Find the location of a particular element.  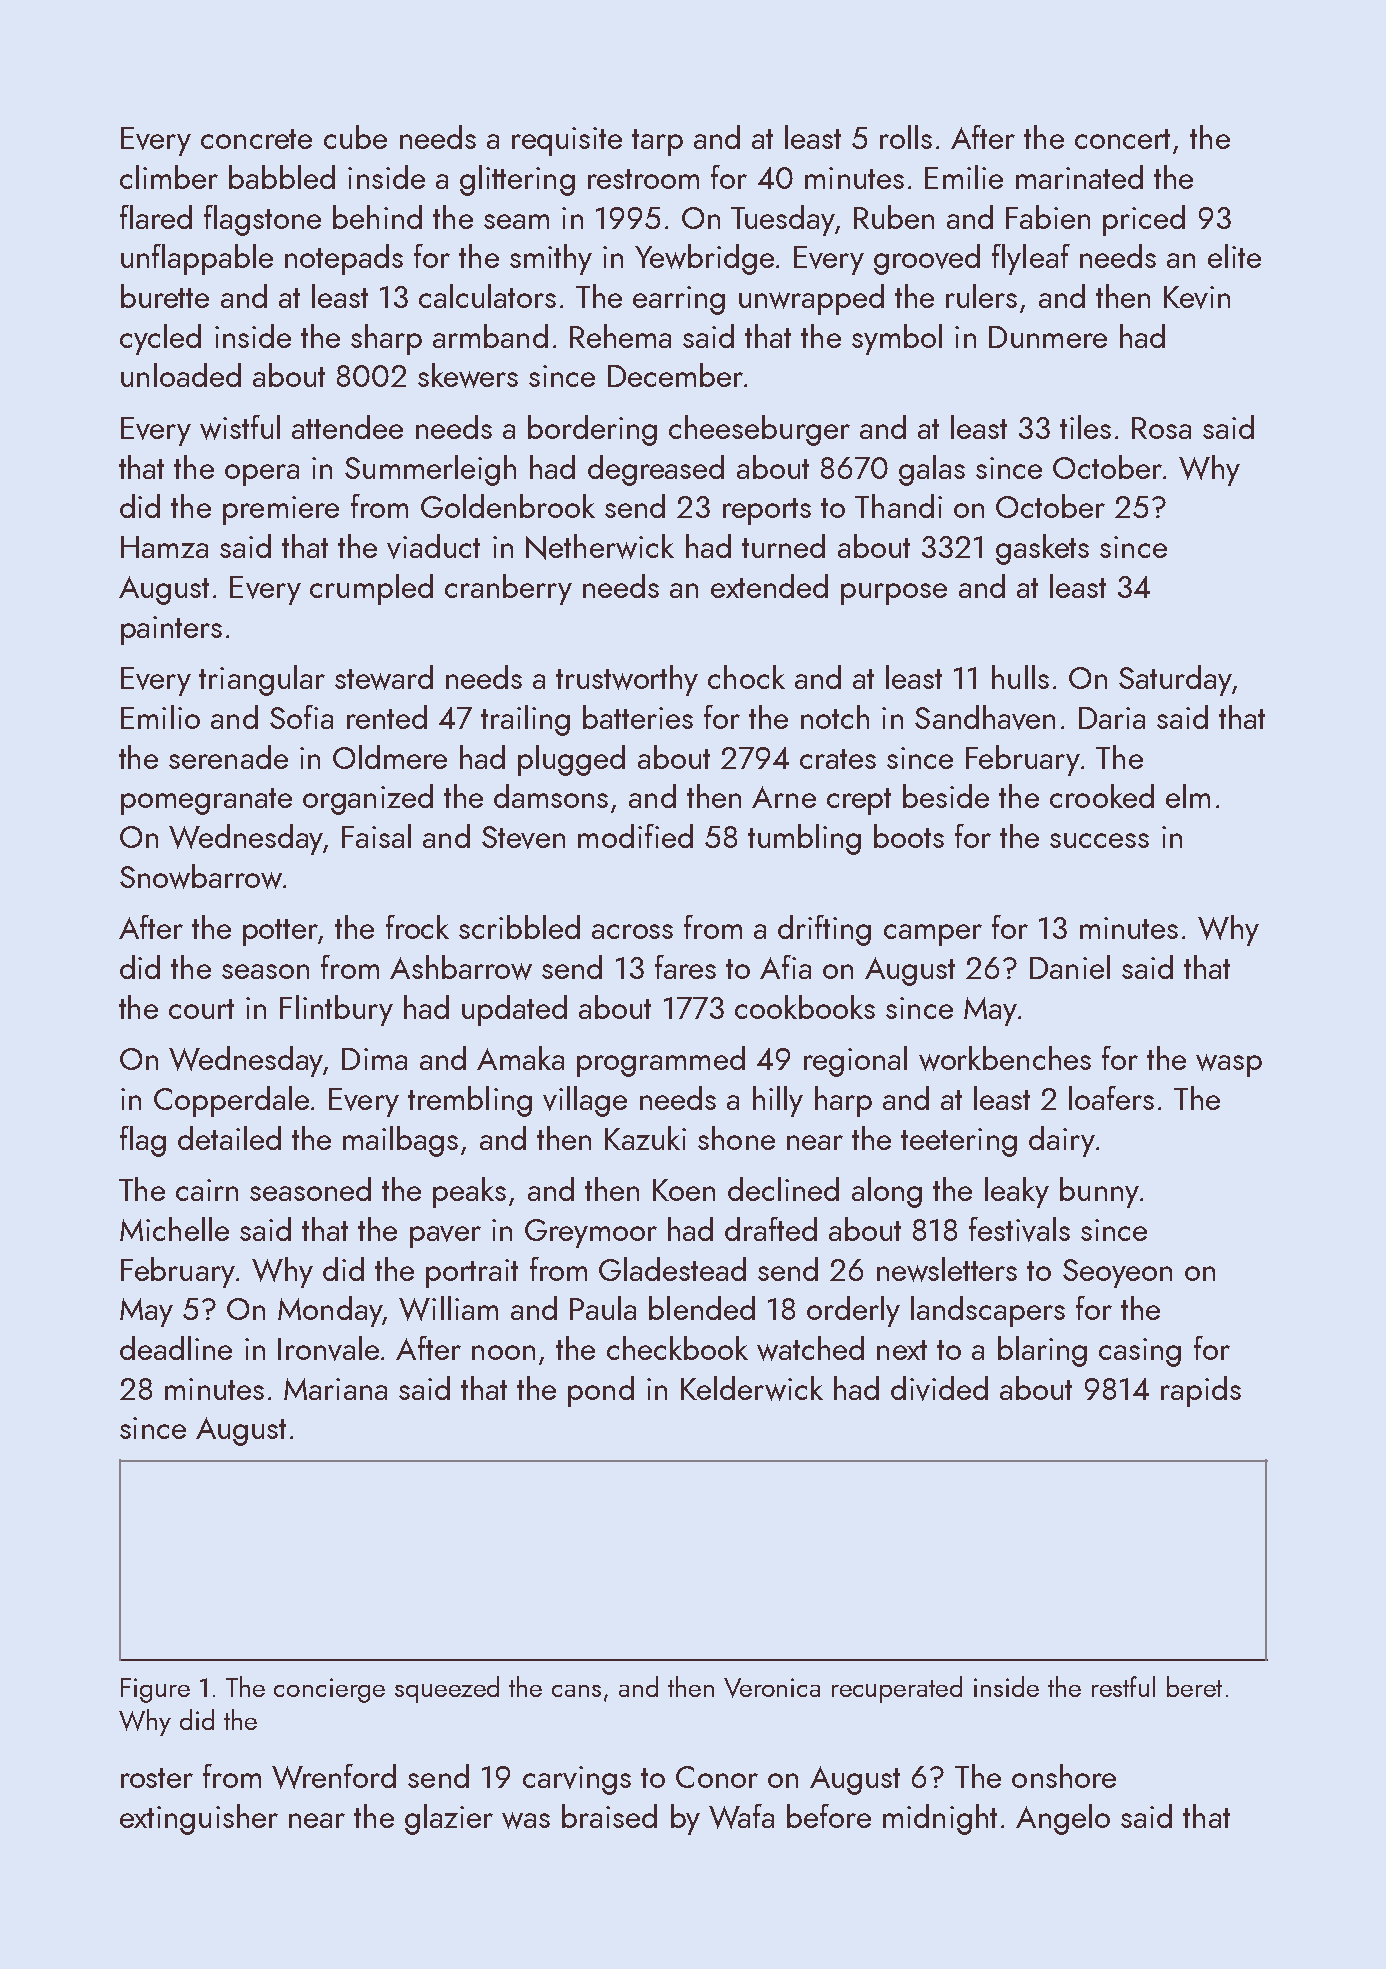

babbled is located at coordinates (282, 177).
